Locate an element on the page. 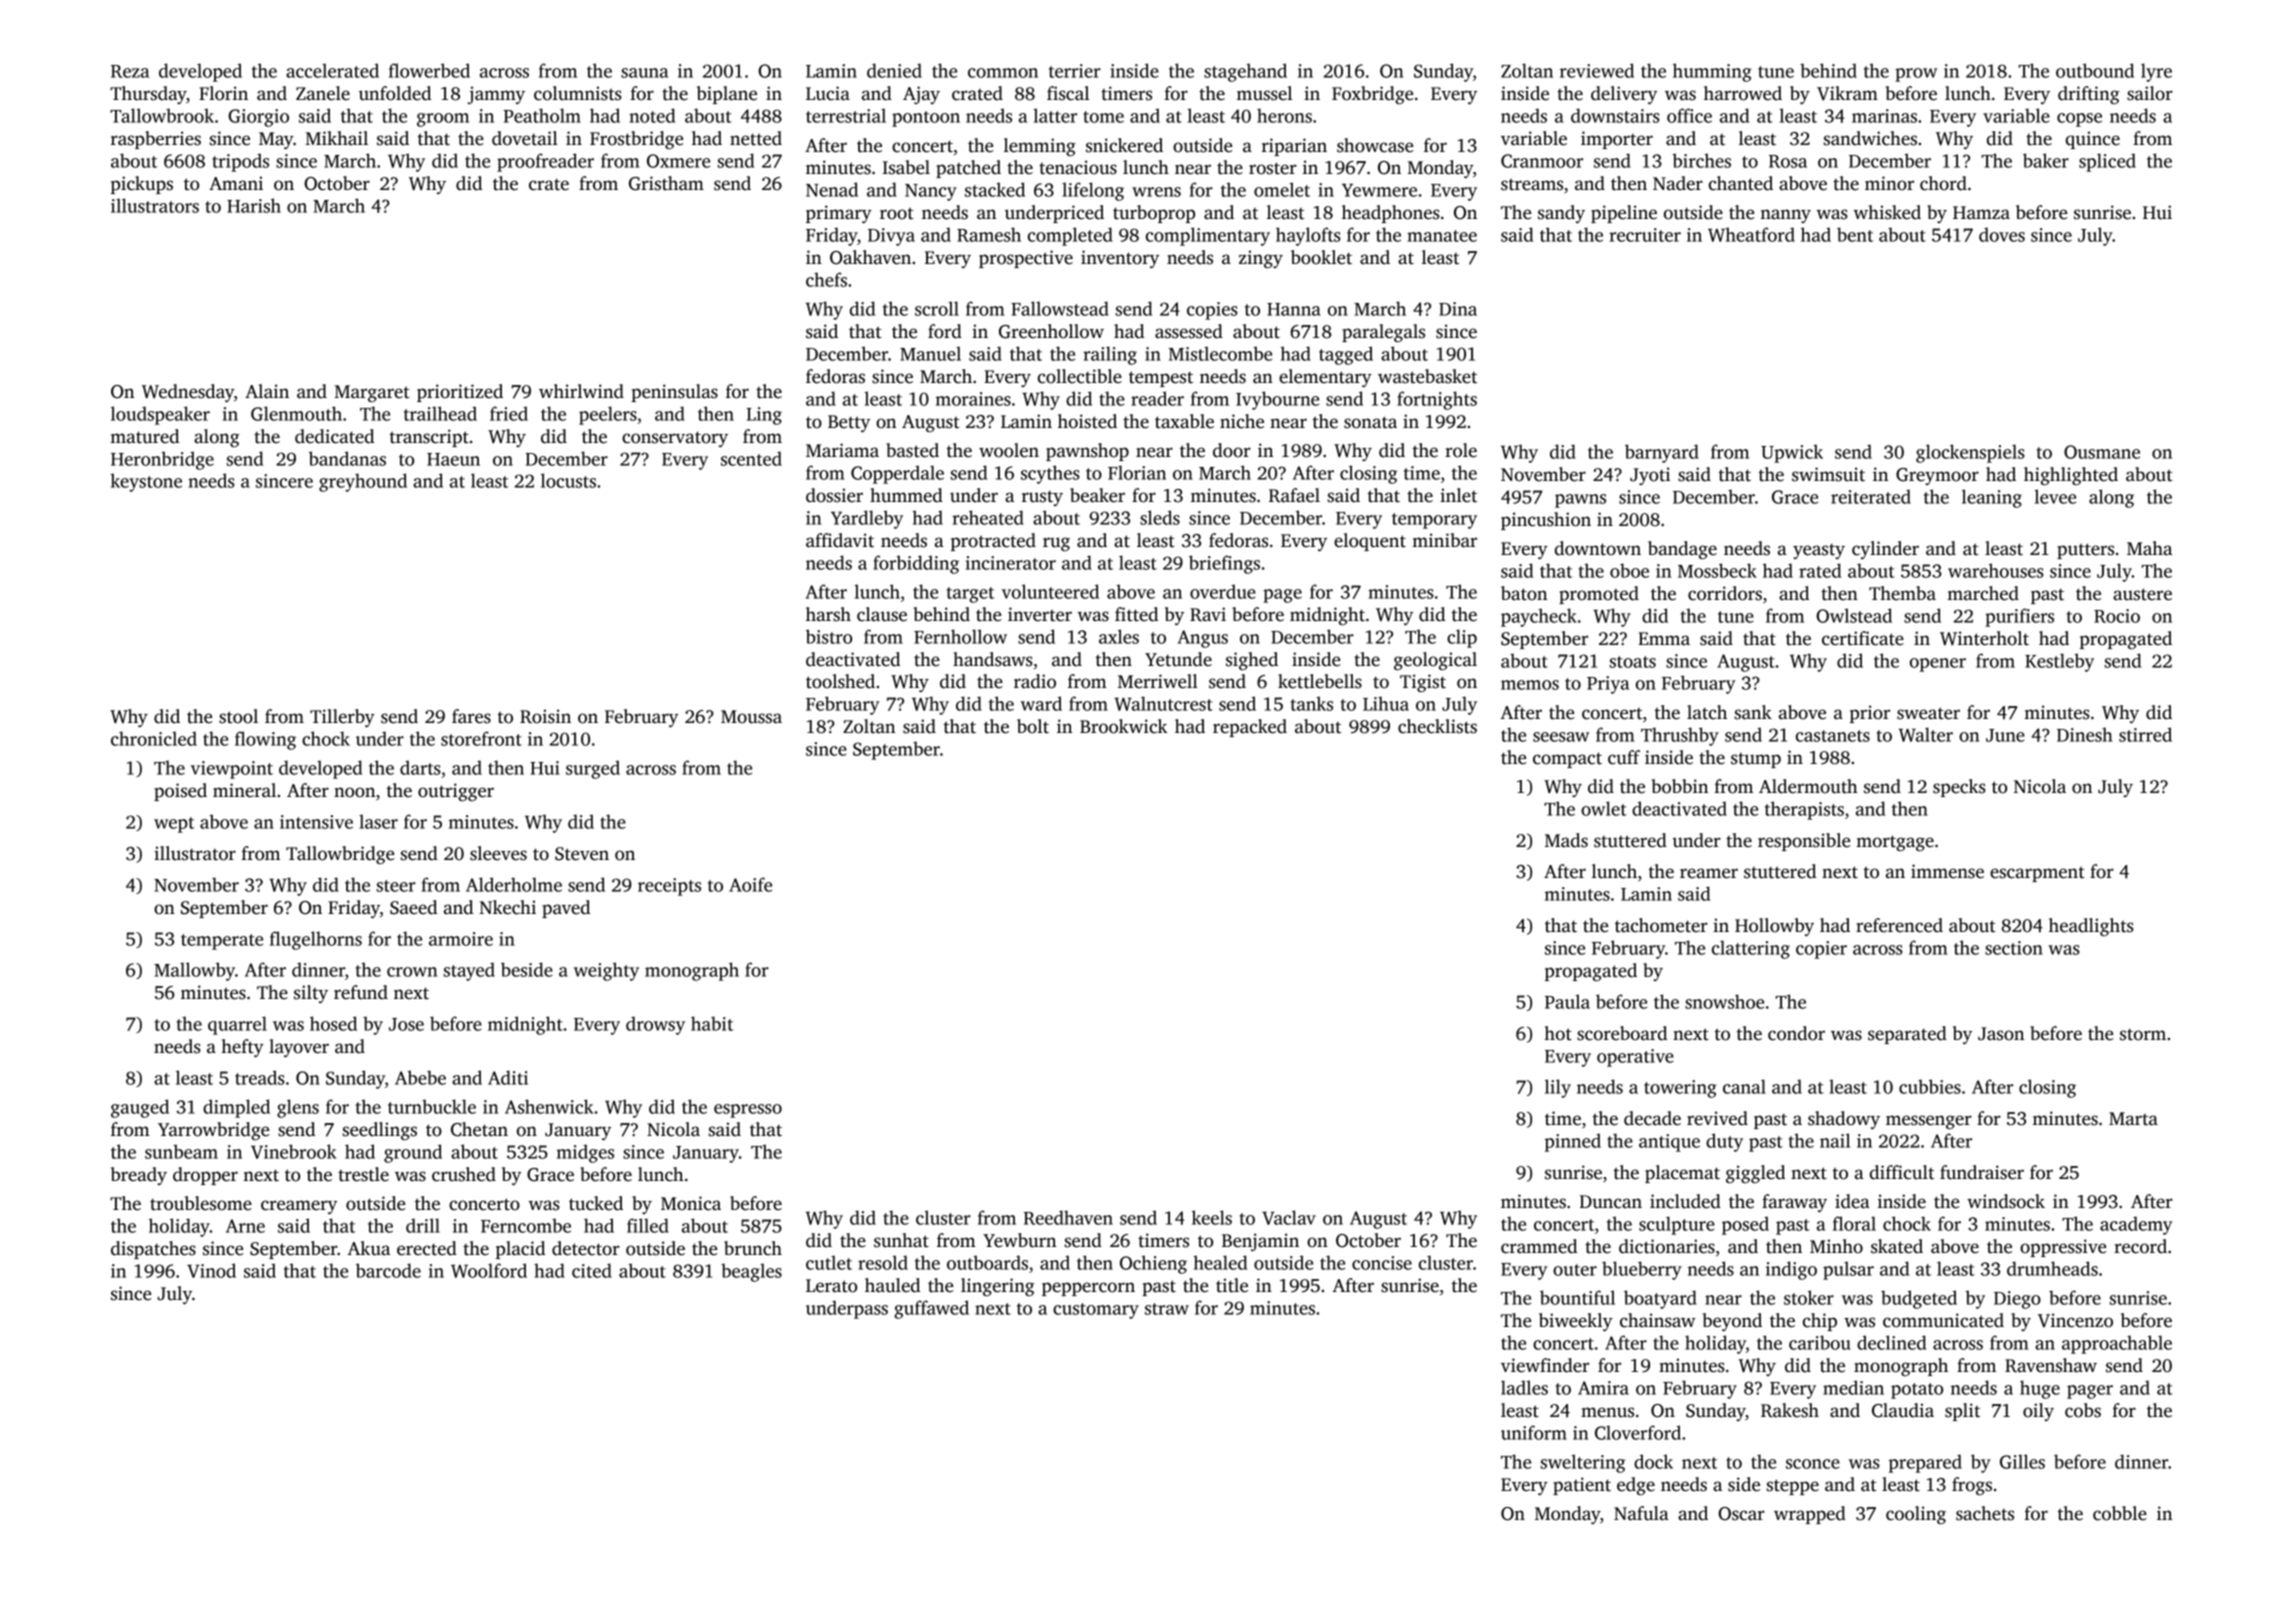  Vinod is located at coordinates (211, 1270).
